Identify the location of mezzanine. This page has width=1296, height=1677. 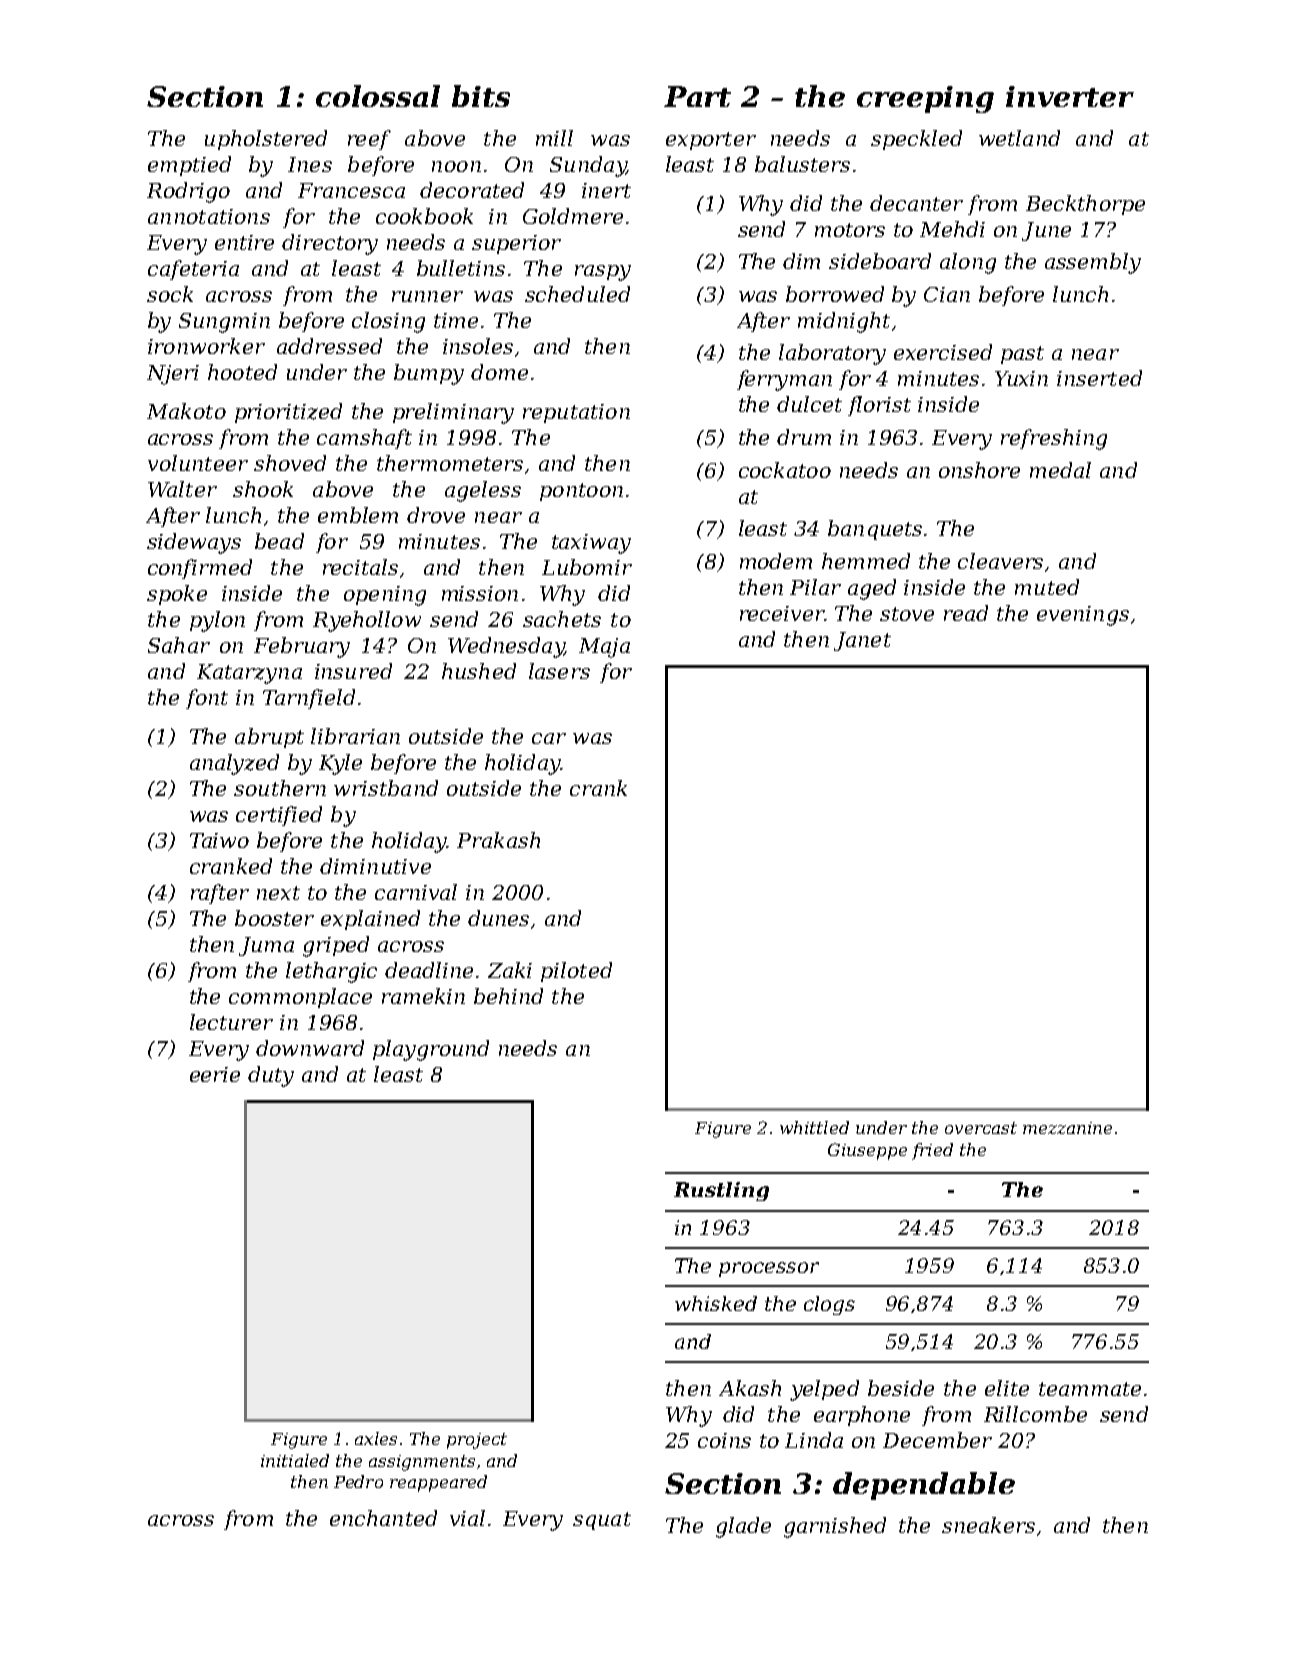
(1067, 1128).
